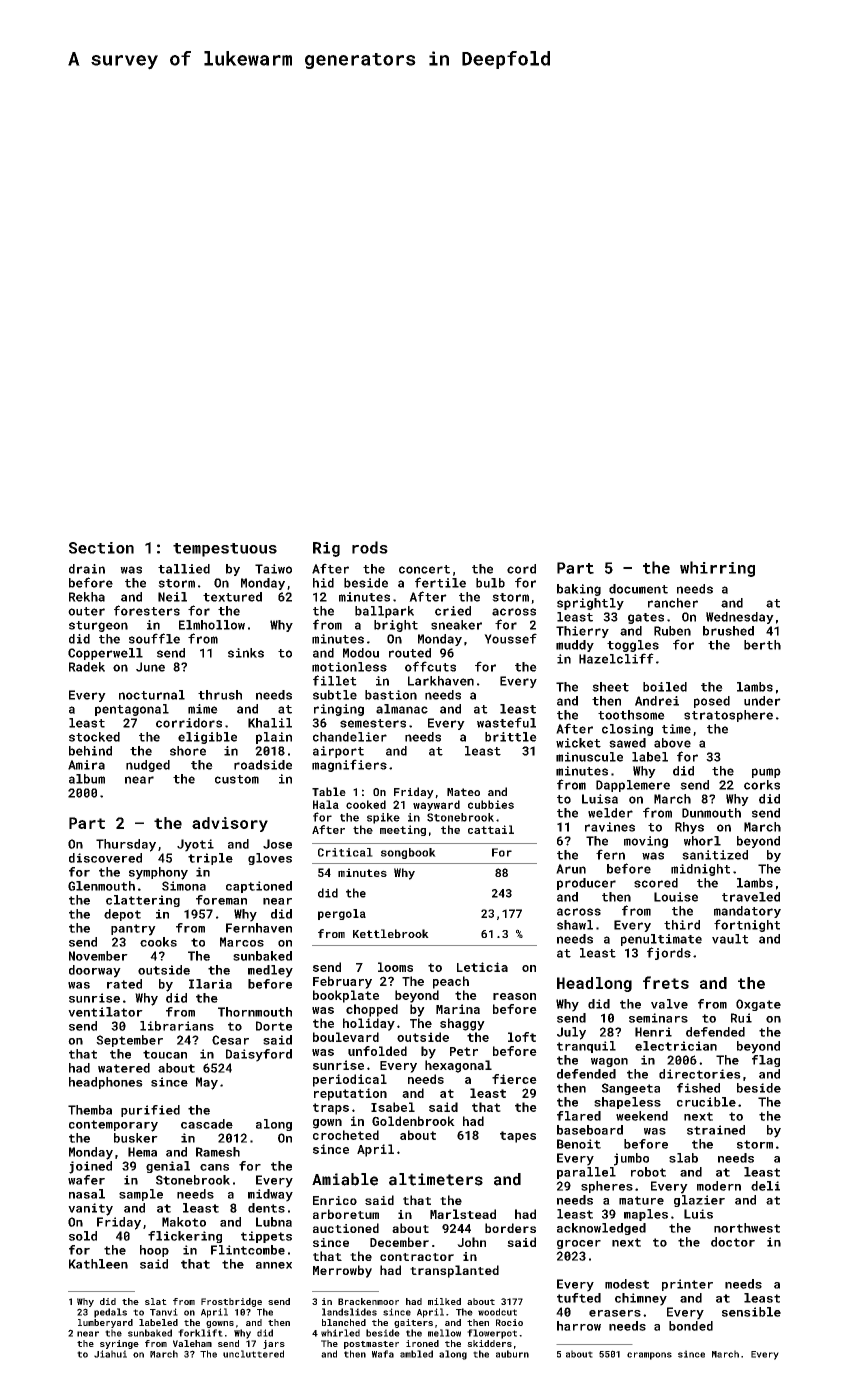  I want to click on foreman, so click(221, 900).
